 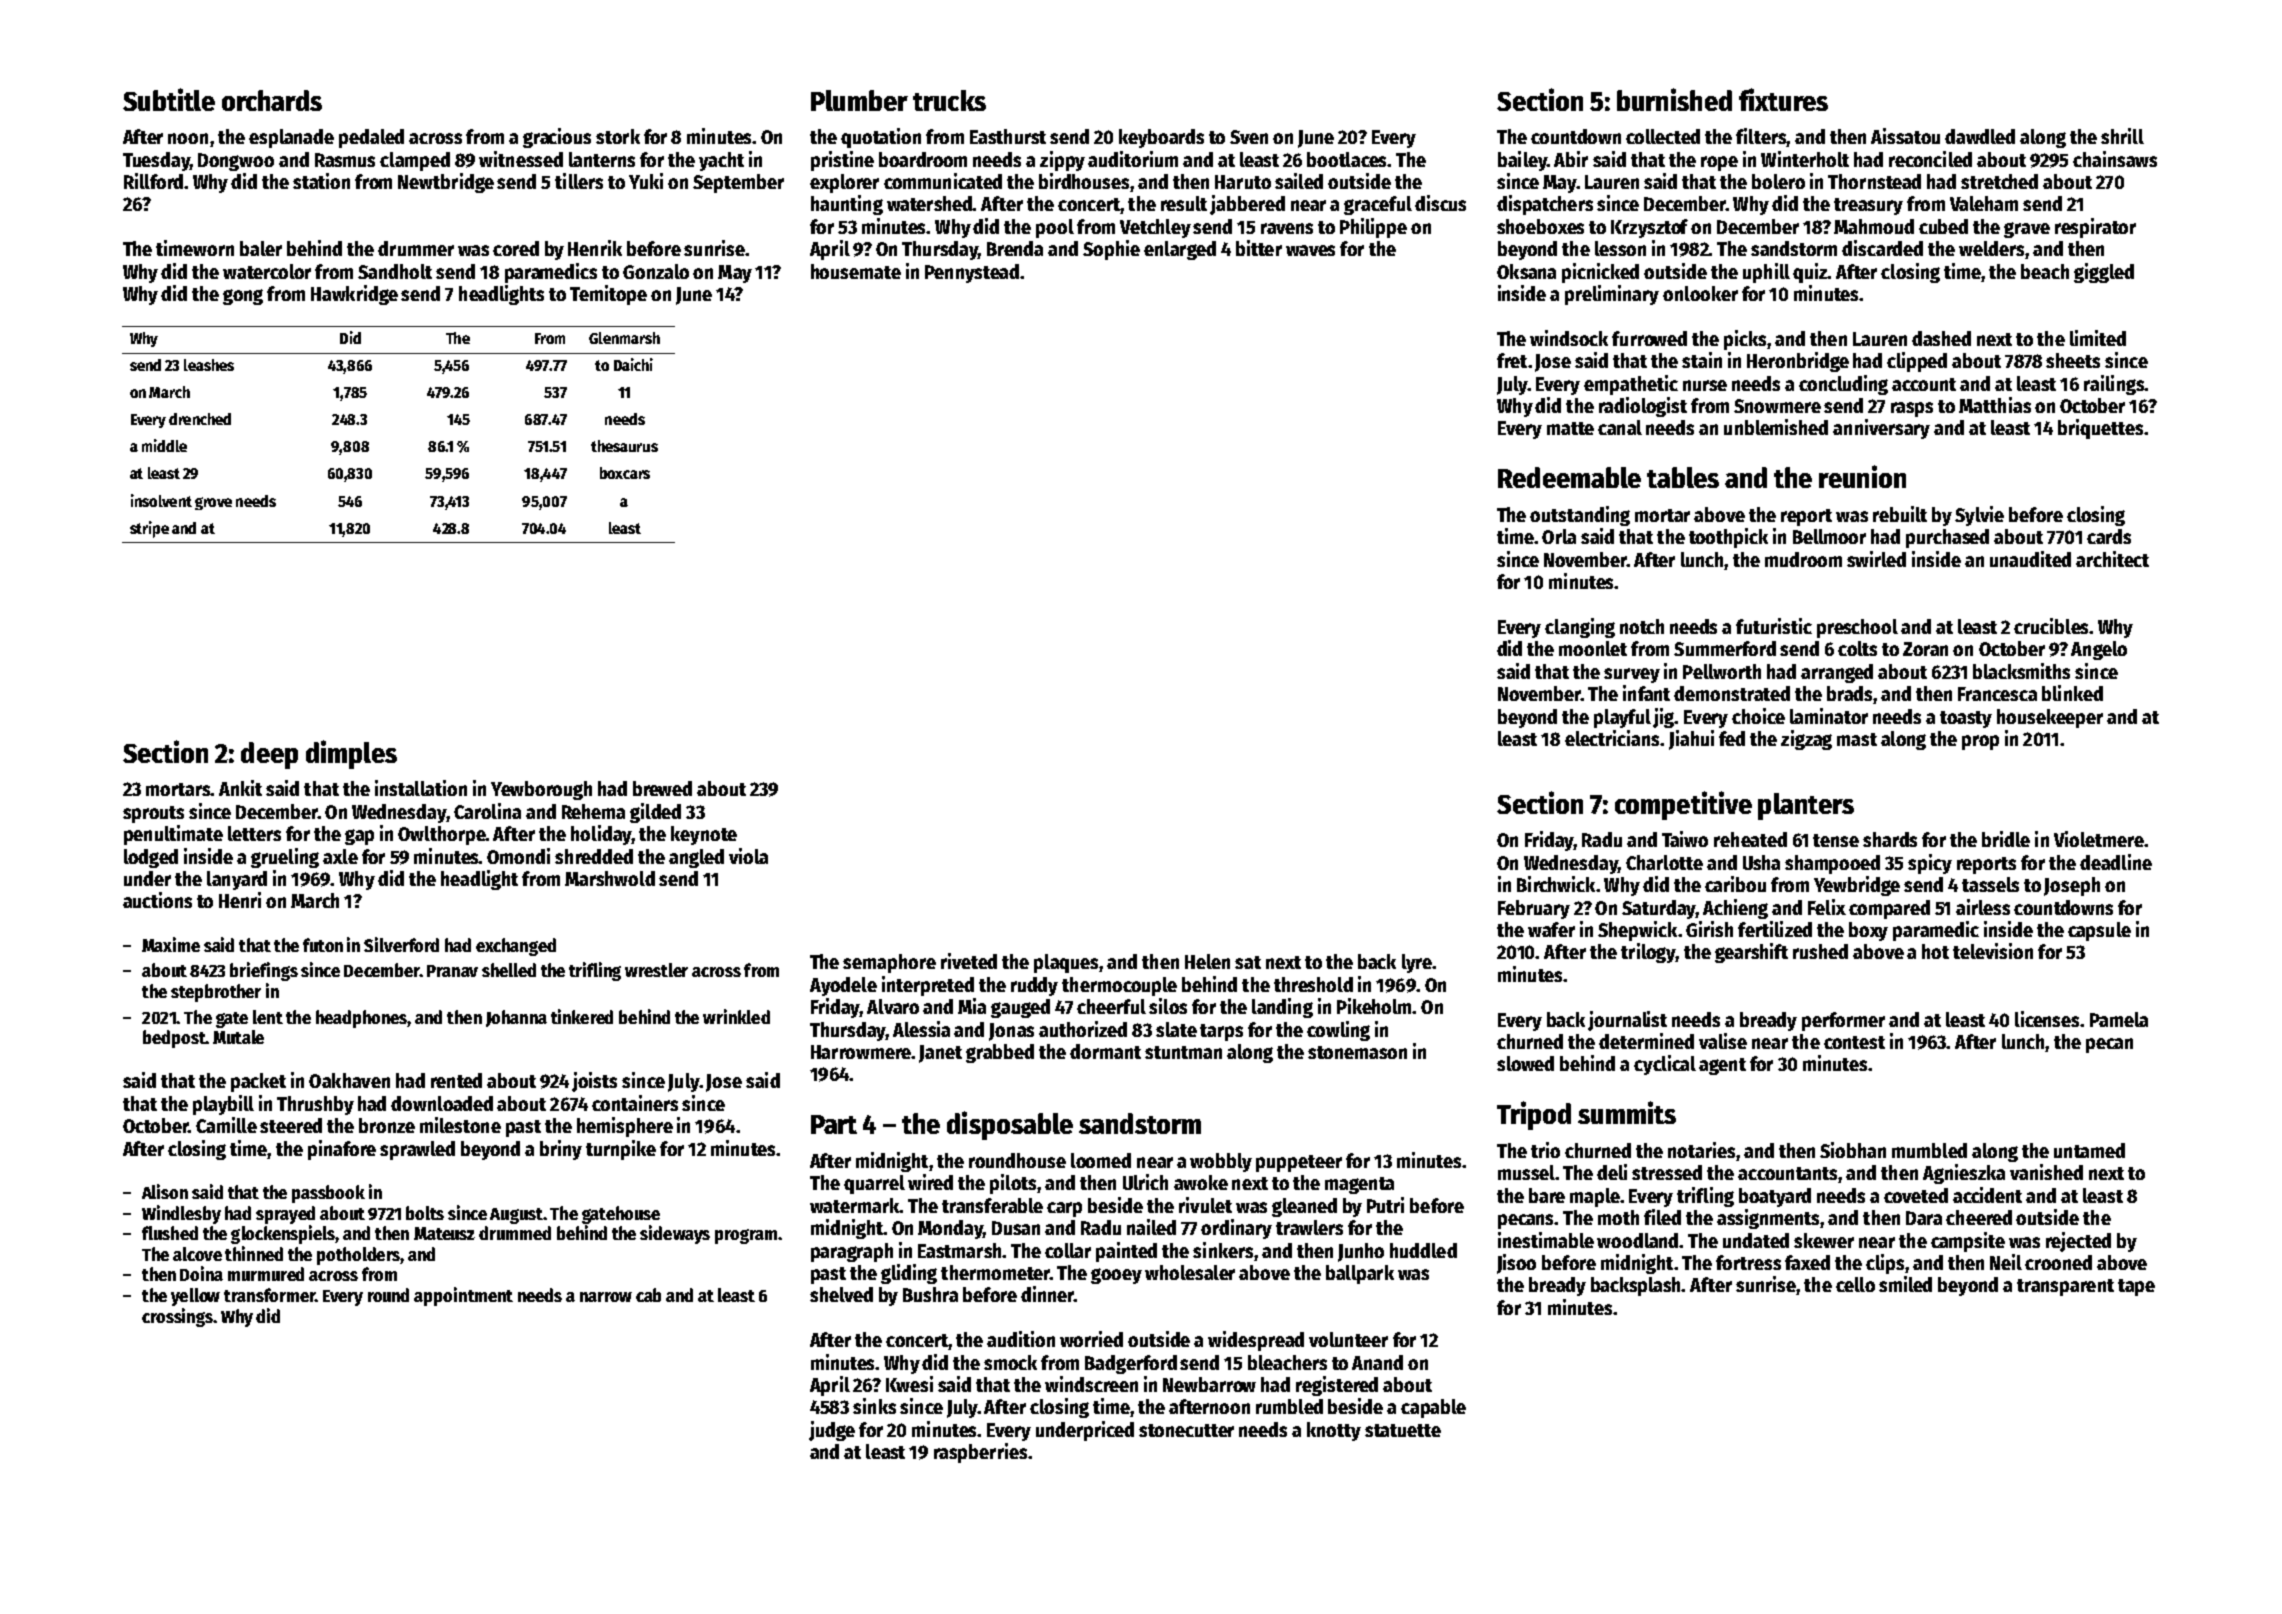 What do you see at coordinates (662, 788) in the document?
I see `brewed` at bounding box center [662, 788].
